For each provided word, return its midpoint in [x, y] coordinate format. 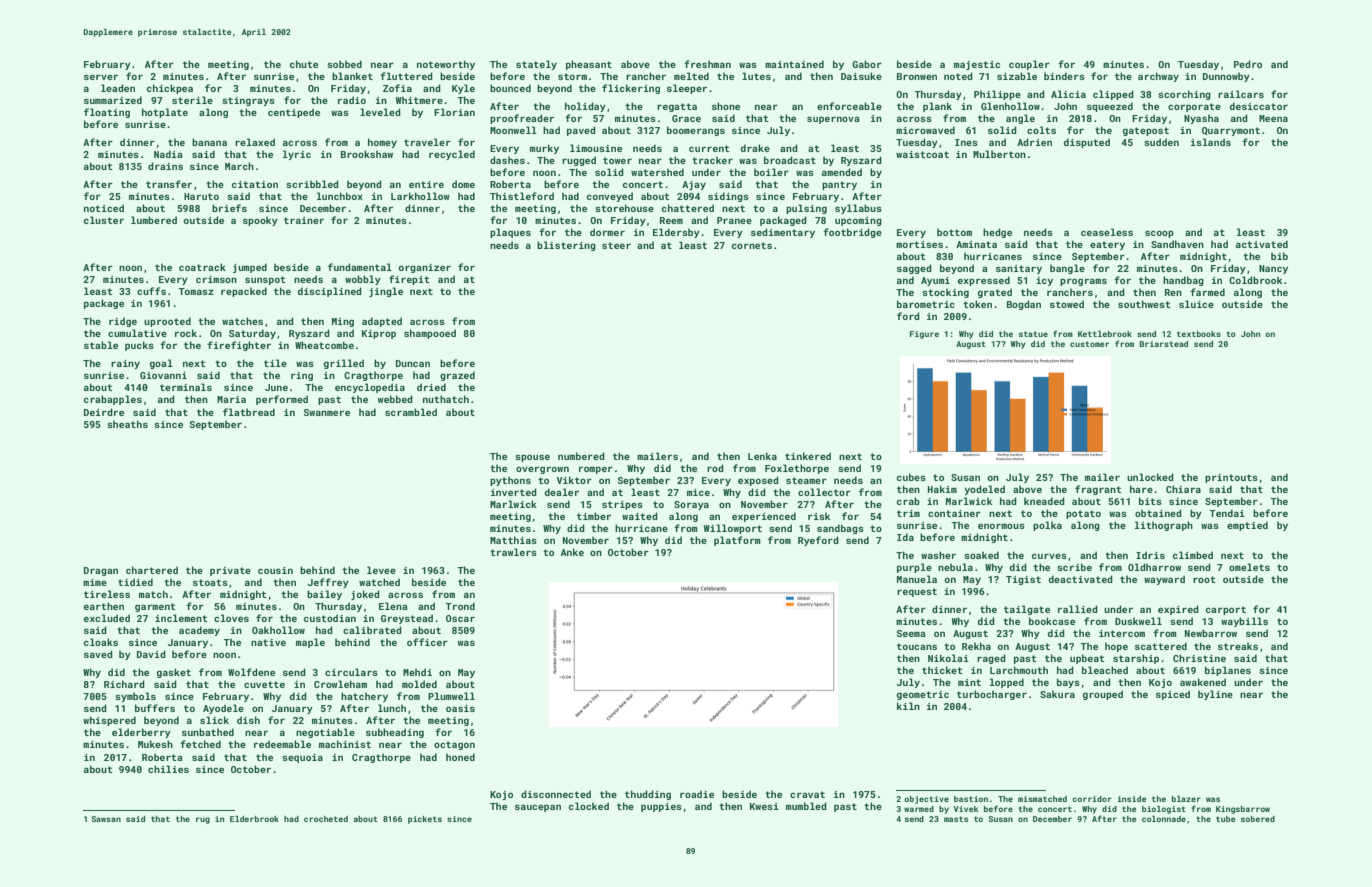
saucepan [538, 808]
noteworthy [446, 65]
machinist [345, 744]
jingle [386, 292]
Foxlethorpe [797, 469]
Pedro [1248, 64]
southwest [1144, 304]
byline [1215, 695]
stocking [945, 293]
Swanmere [327, 412]
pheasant [589, 65]
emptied [1247, 526]
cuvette [264, 684]
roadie [697, 794]
